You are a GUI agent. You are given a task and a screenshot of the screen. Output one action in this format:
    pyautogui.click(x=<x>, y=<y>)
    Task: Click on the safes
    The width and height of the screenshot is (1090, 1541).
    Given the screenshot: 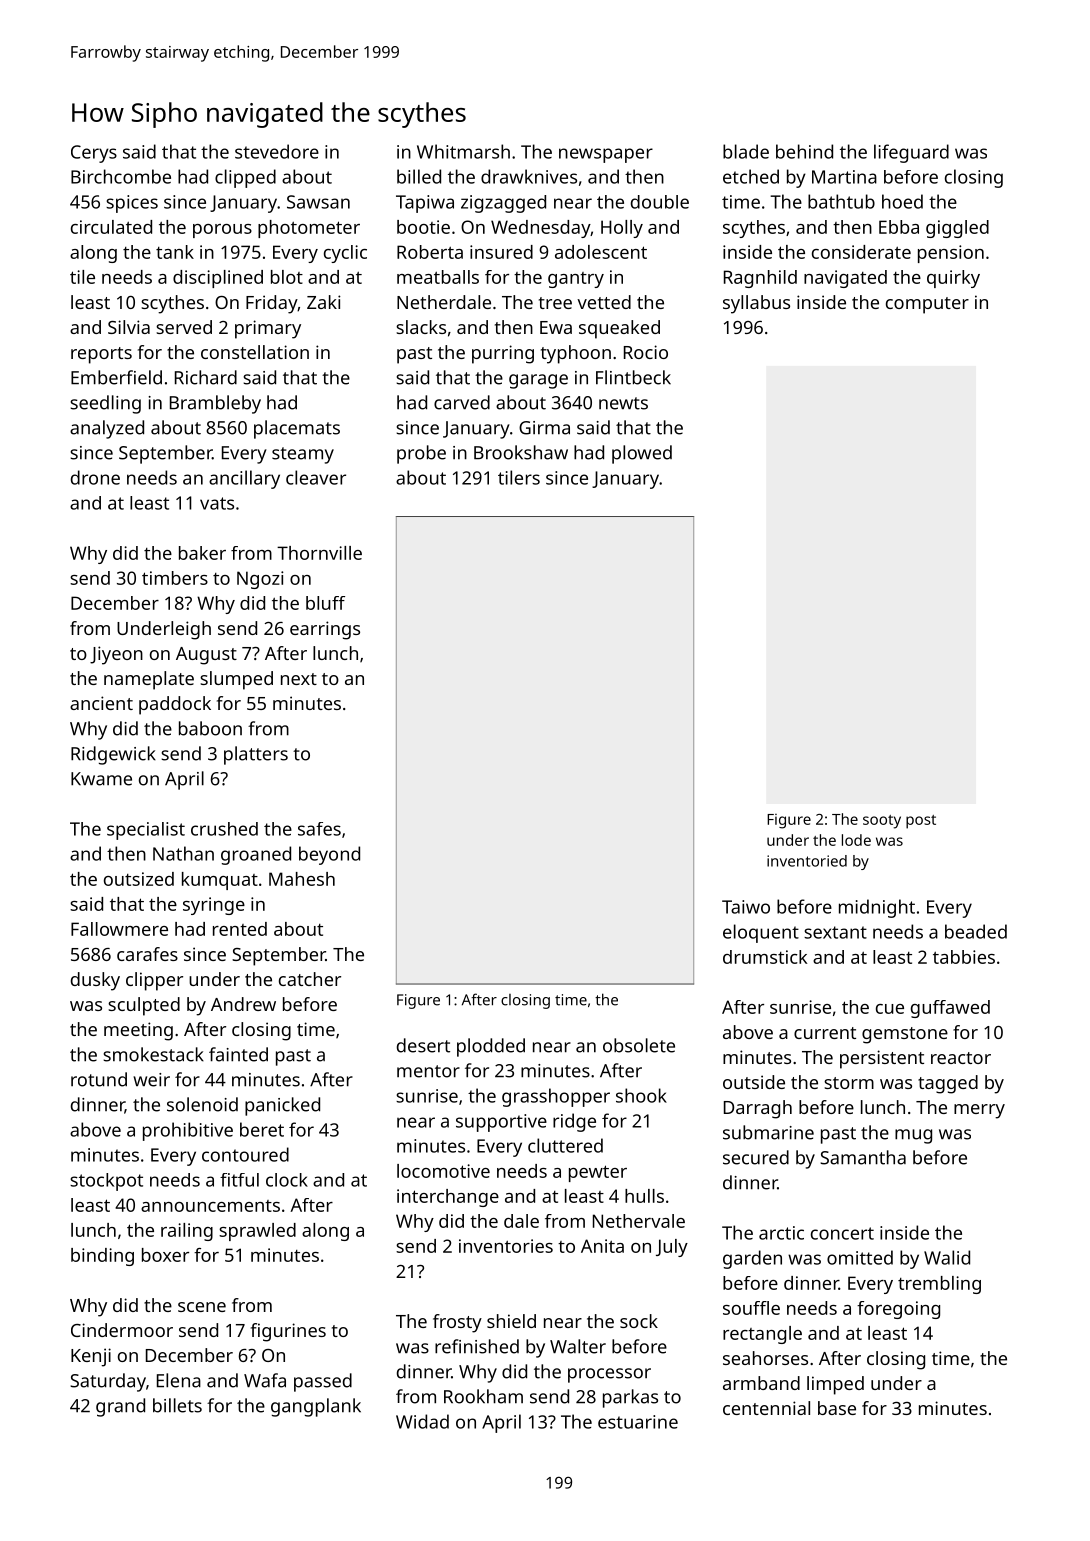 What is the action you would take?
    pyautogui.click(x=319, y=829)
